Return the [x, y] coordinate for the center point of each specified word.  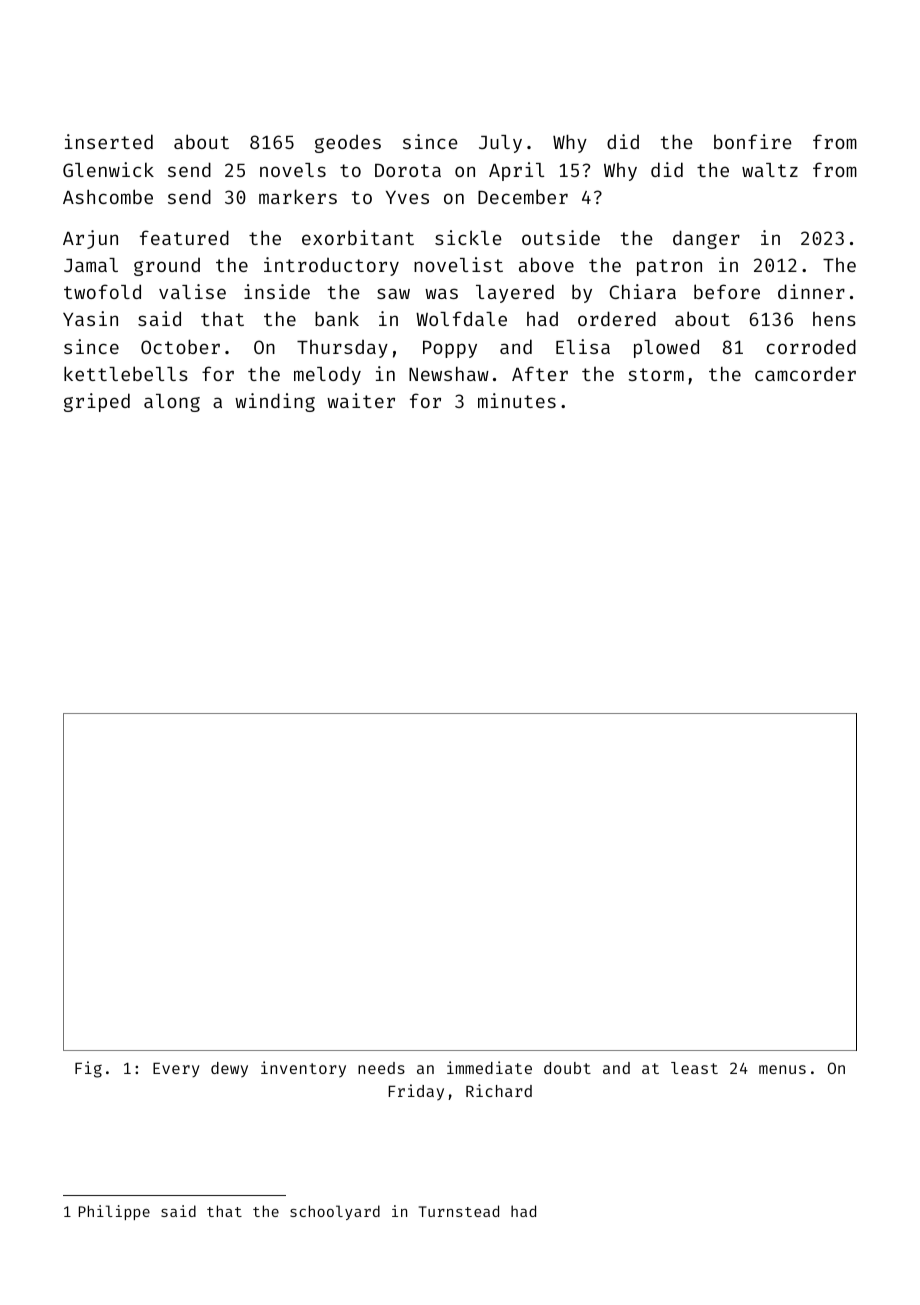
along [172, 403]
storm [656, 374]
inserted [109, 141]
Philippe [114, 1212]
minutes [517, 400]
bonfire [753, 141]
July [500, 144]
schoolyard [335, 1212]
